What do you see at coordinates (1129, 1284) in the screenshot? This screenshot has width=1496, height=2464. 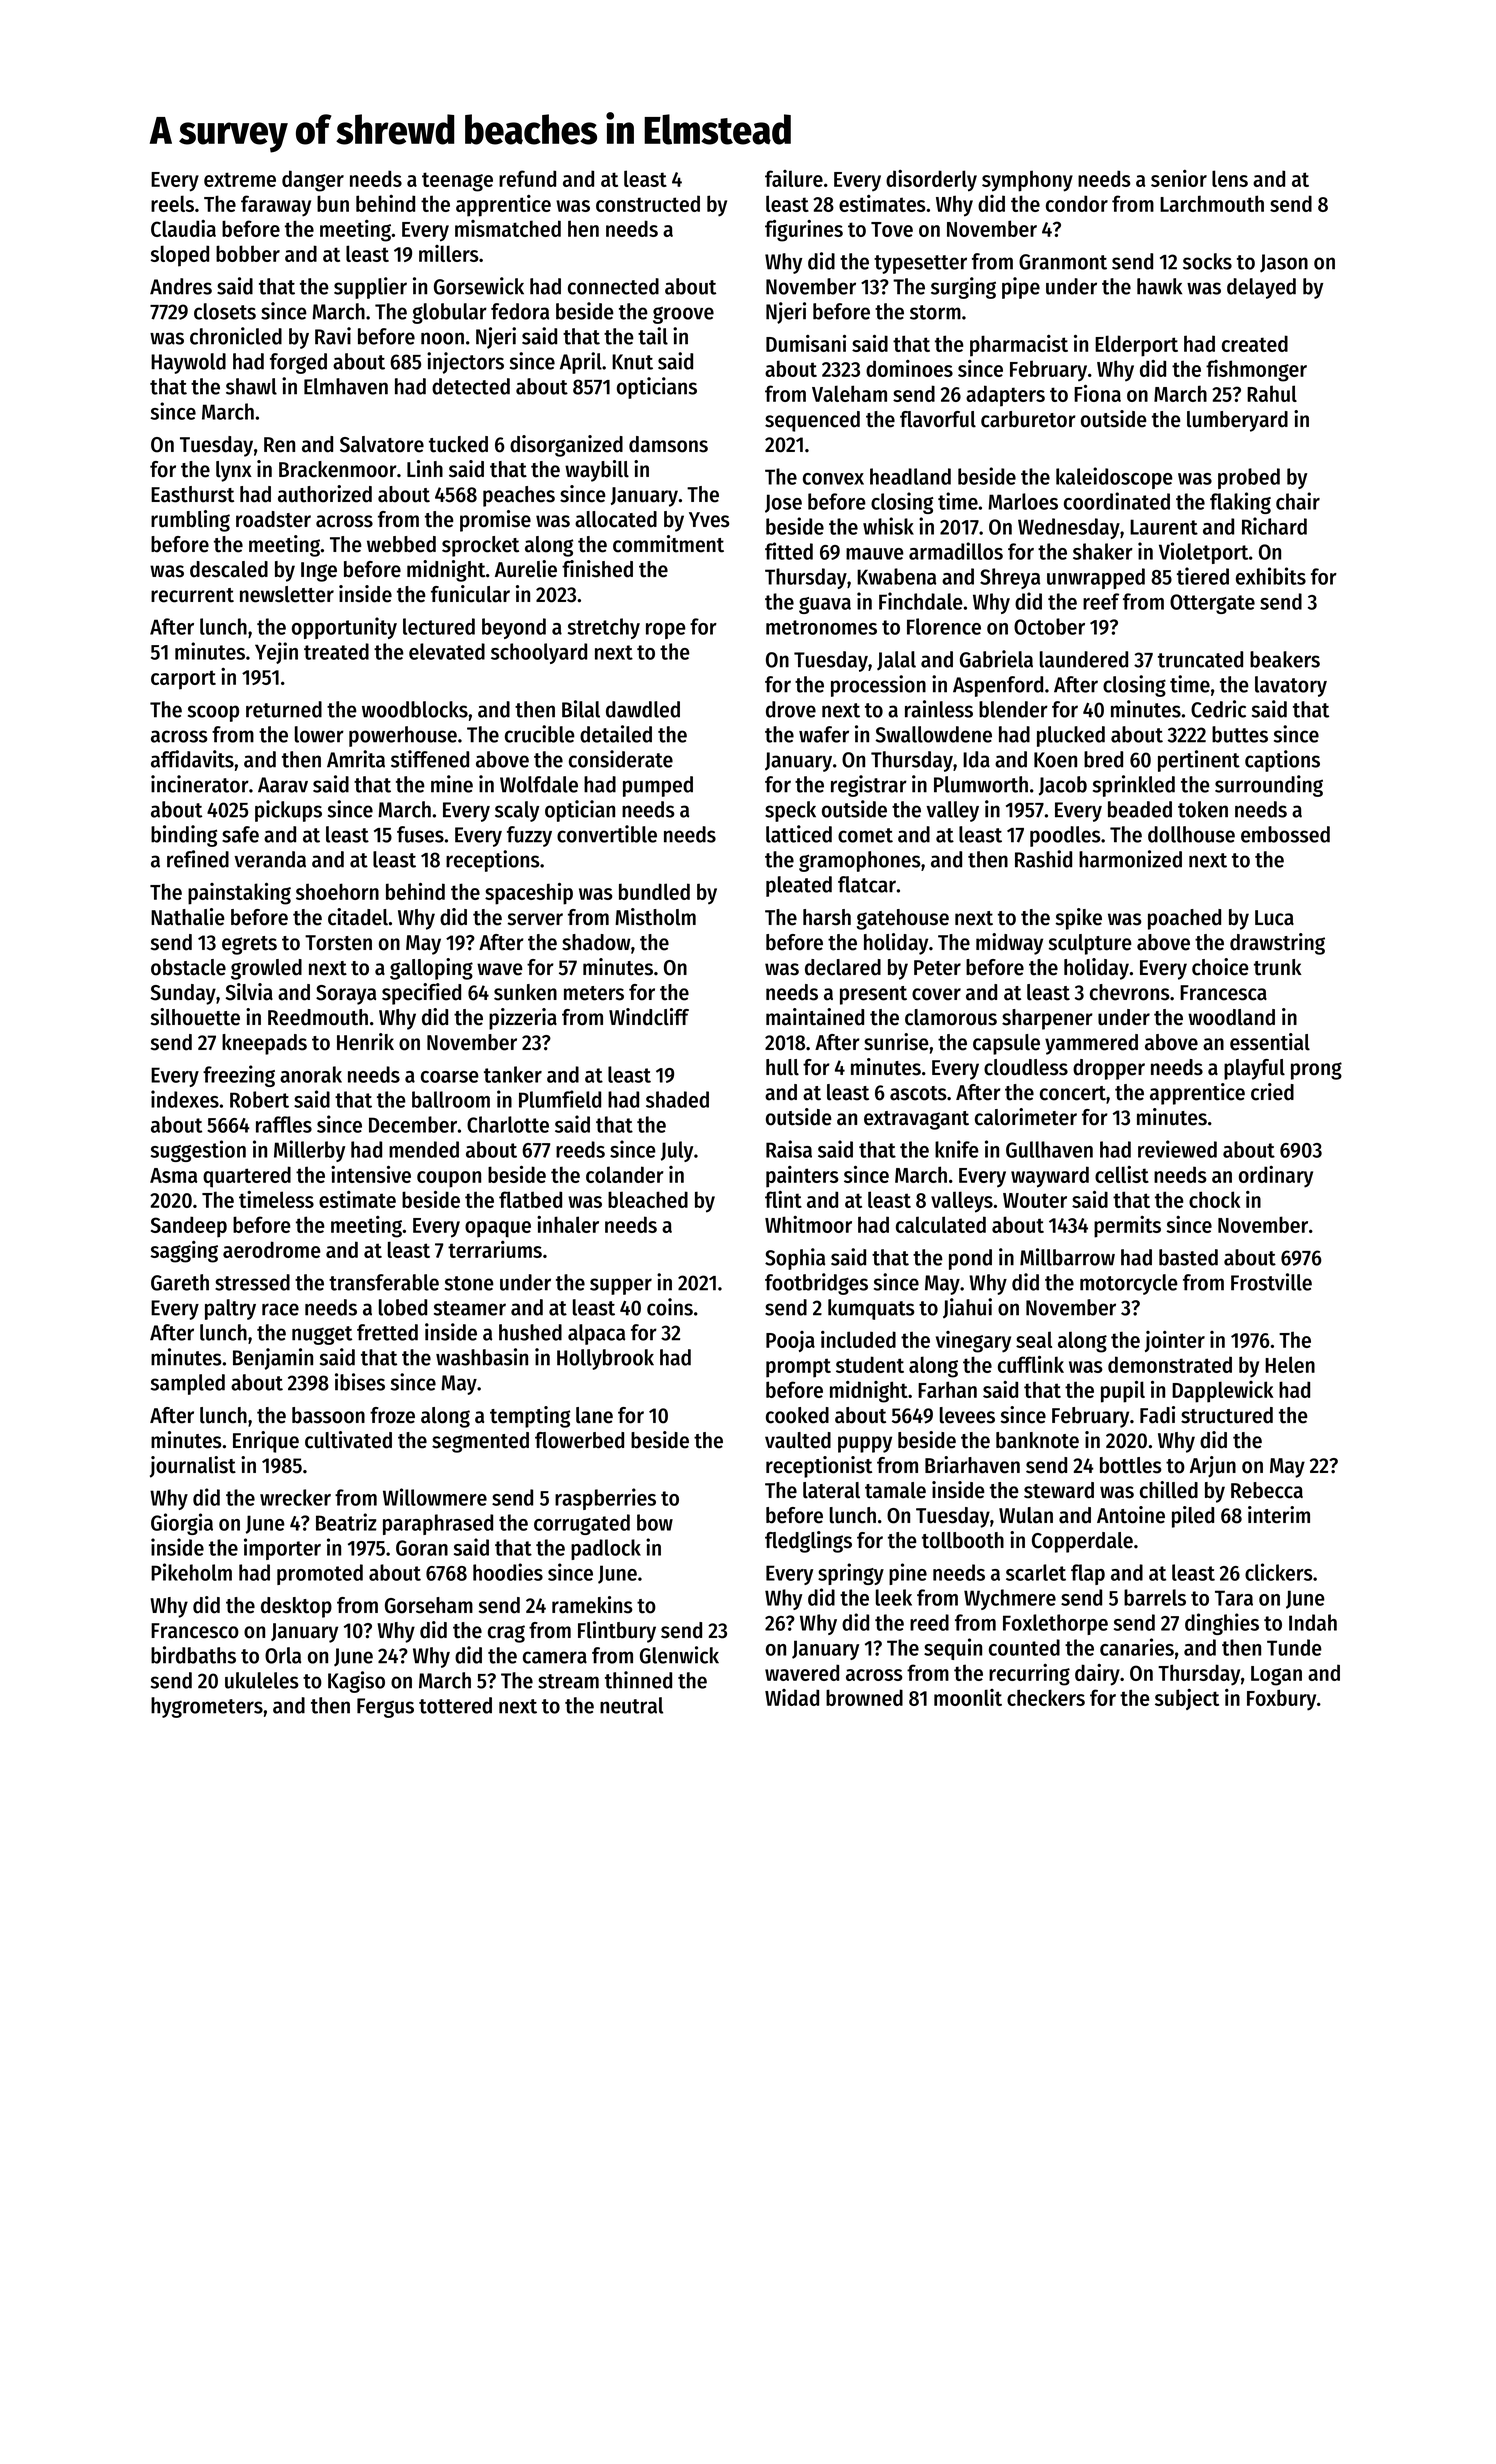 I see `motorcycle` at bounding box center [1129, 1284].
